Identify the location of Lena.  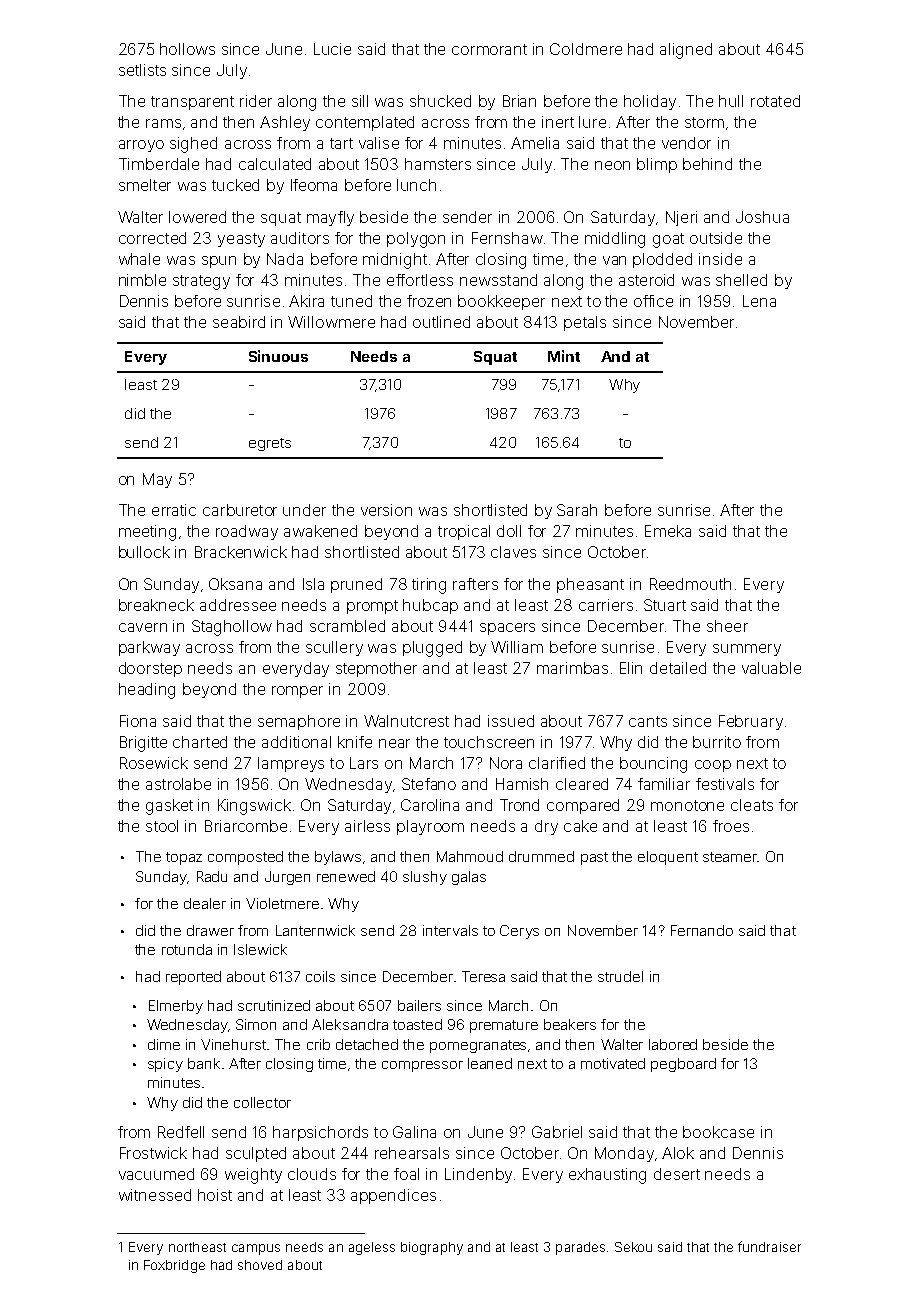
(759, 301).
